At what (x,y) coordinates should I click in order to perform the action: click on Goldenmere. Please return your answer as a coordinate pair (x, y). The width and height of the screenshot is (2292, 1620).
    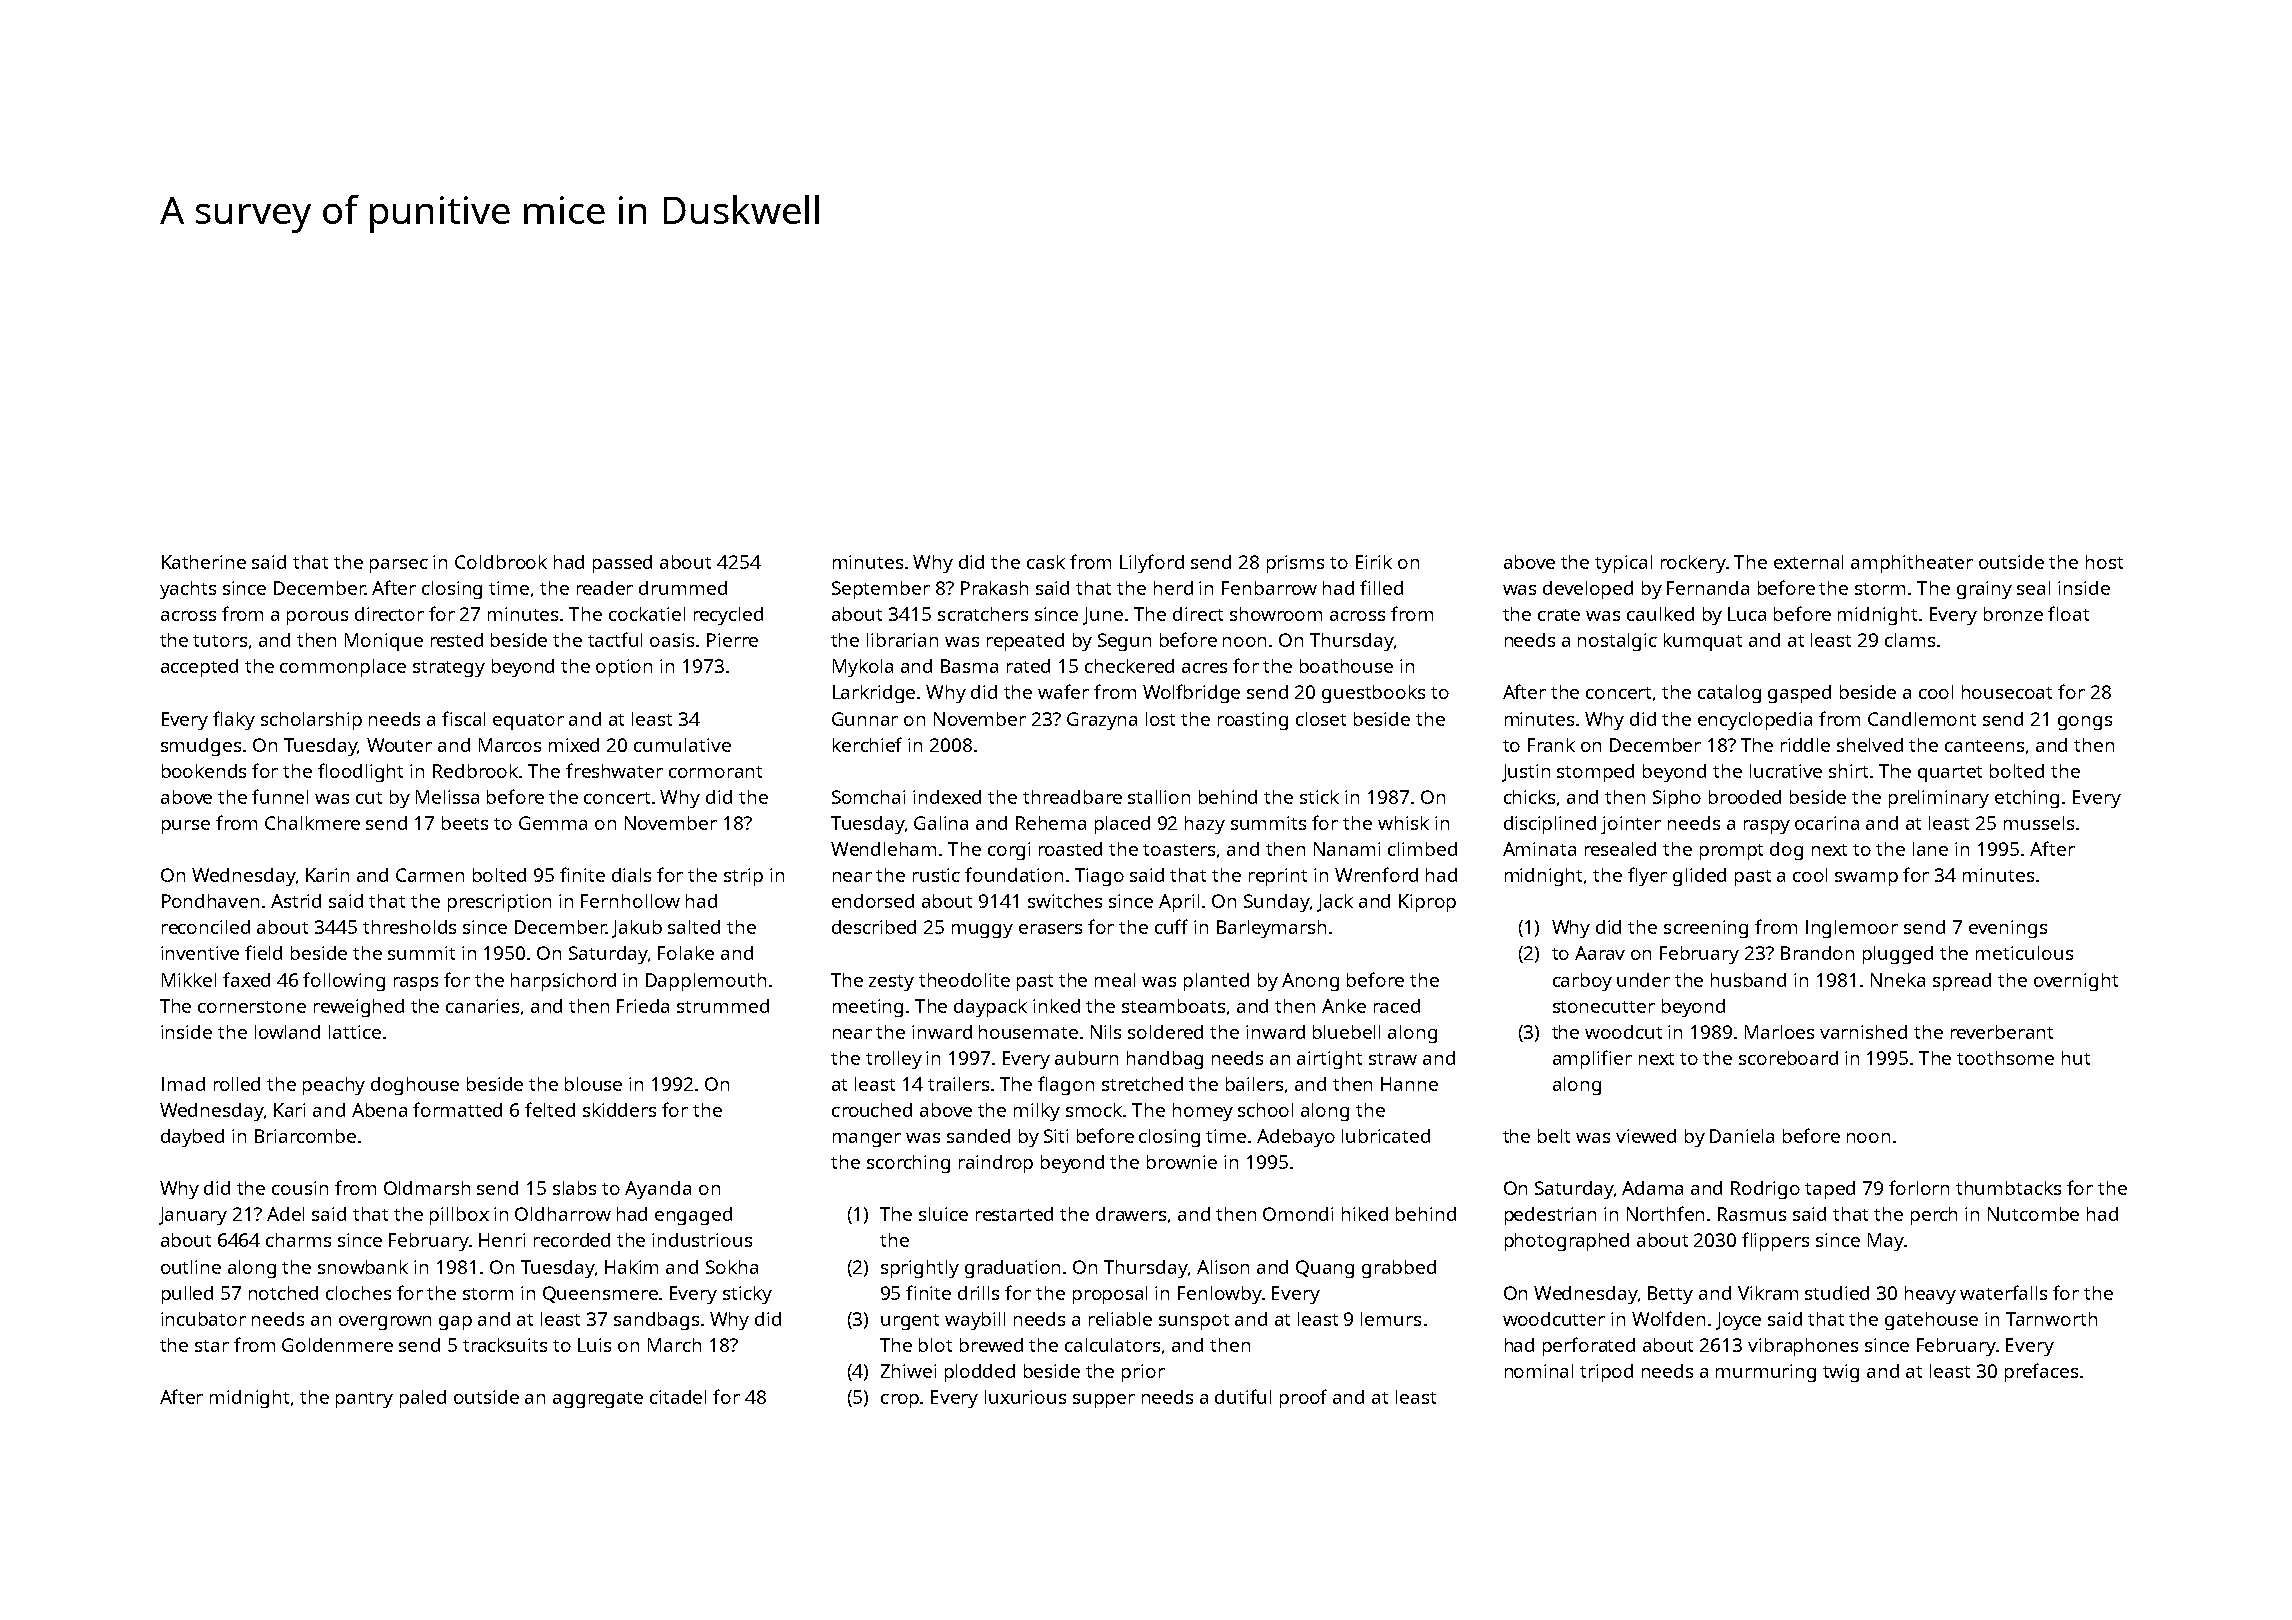
    Looking at the image, I should click on (337, 1345).
